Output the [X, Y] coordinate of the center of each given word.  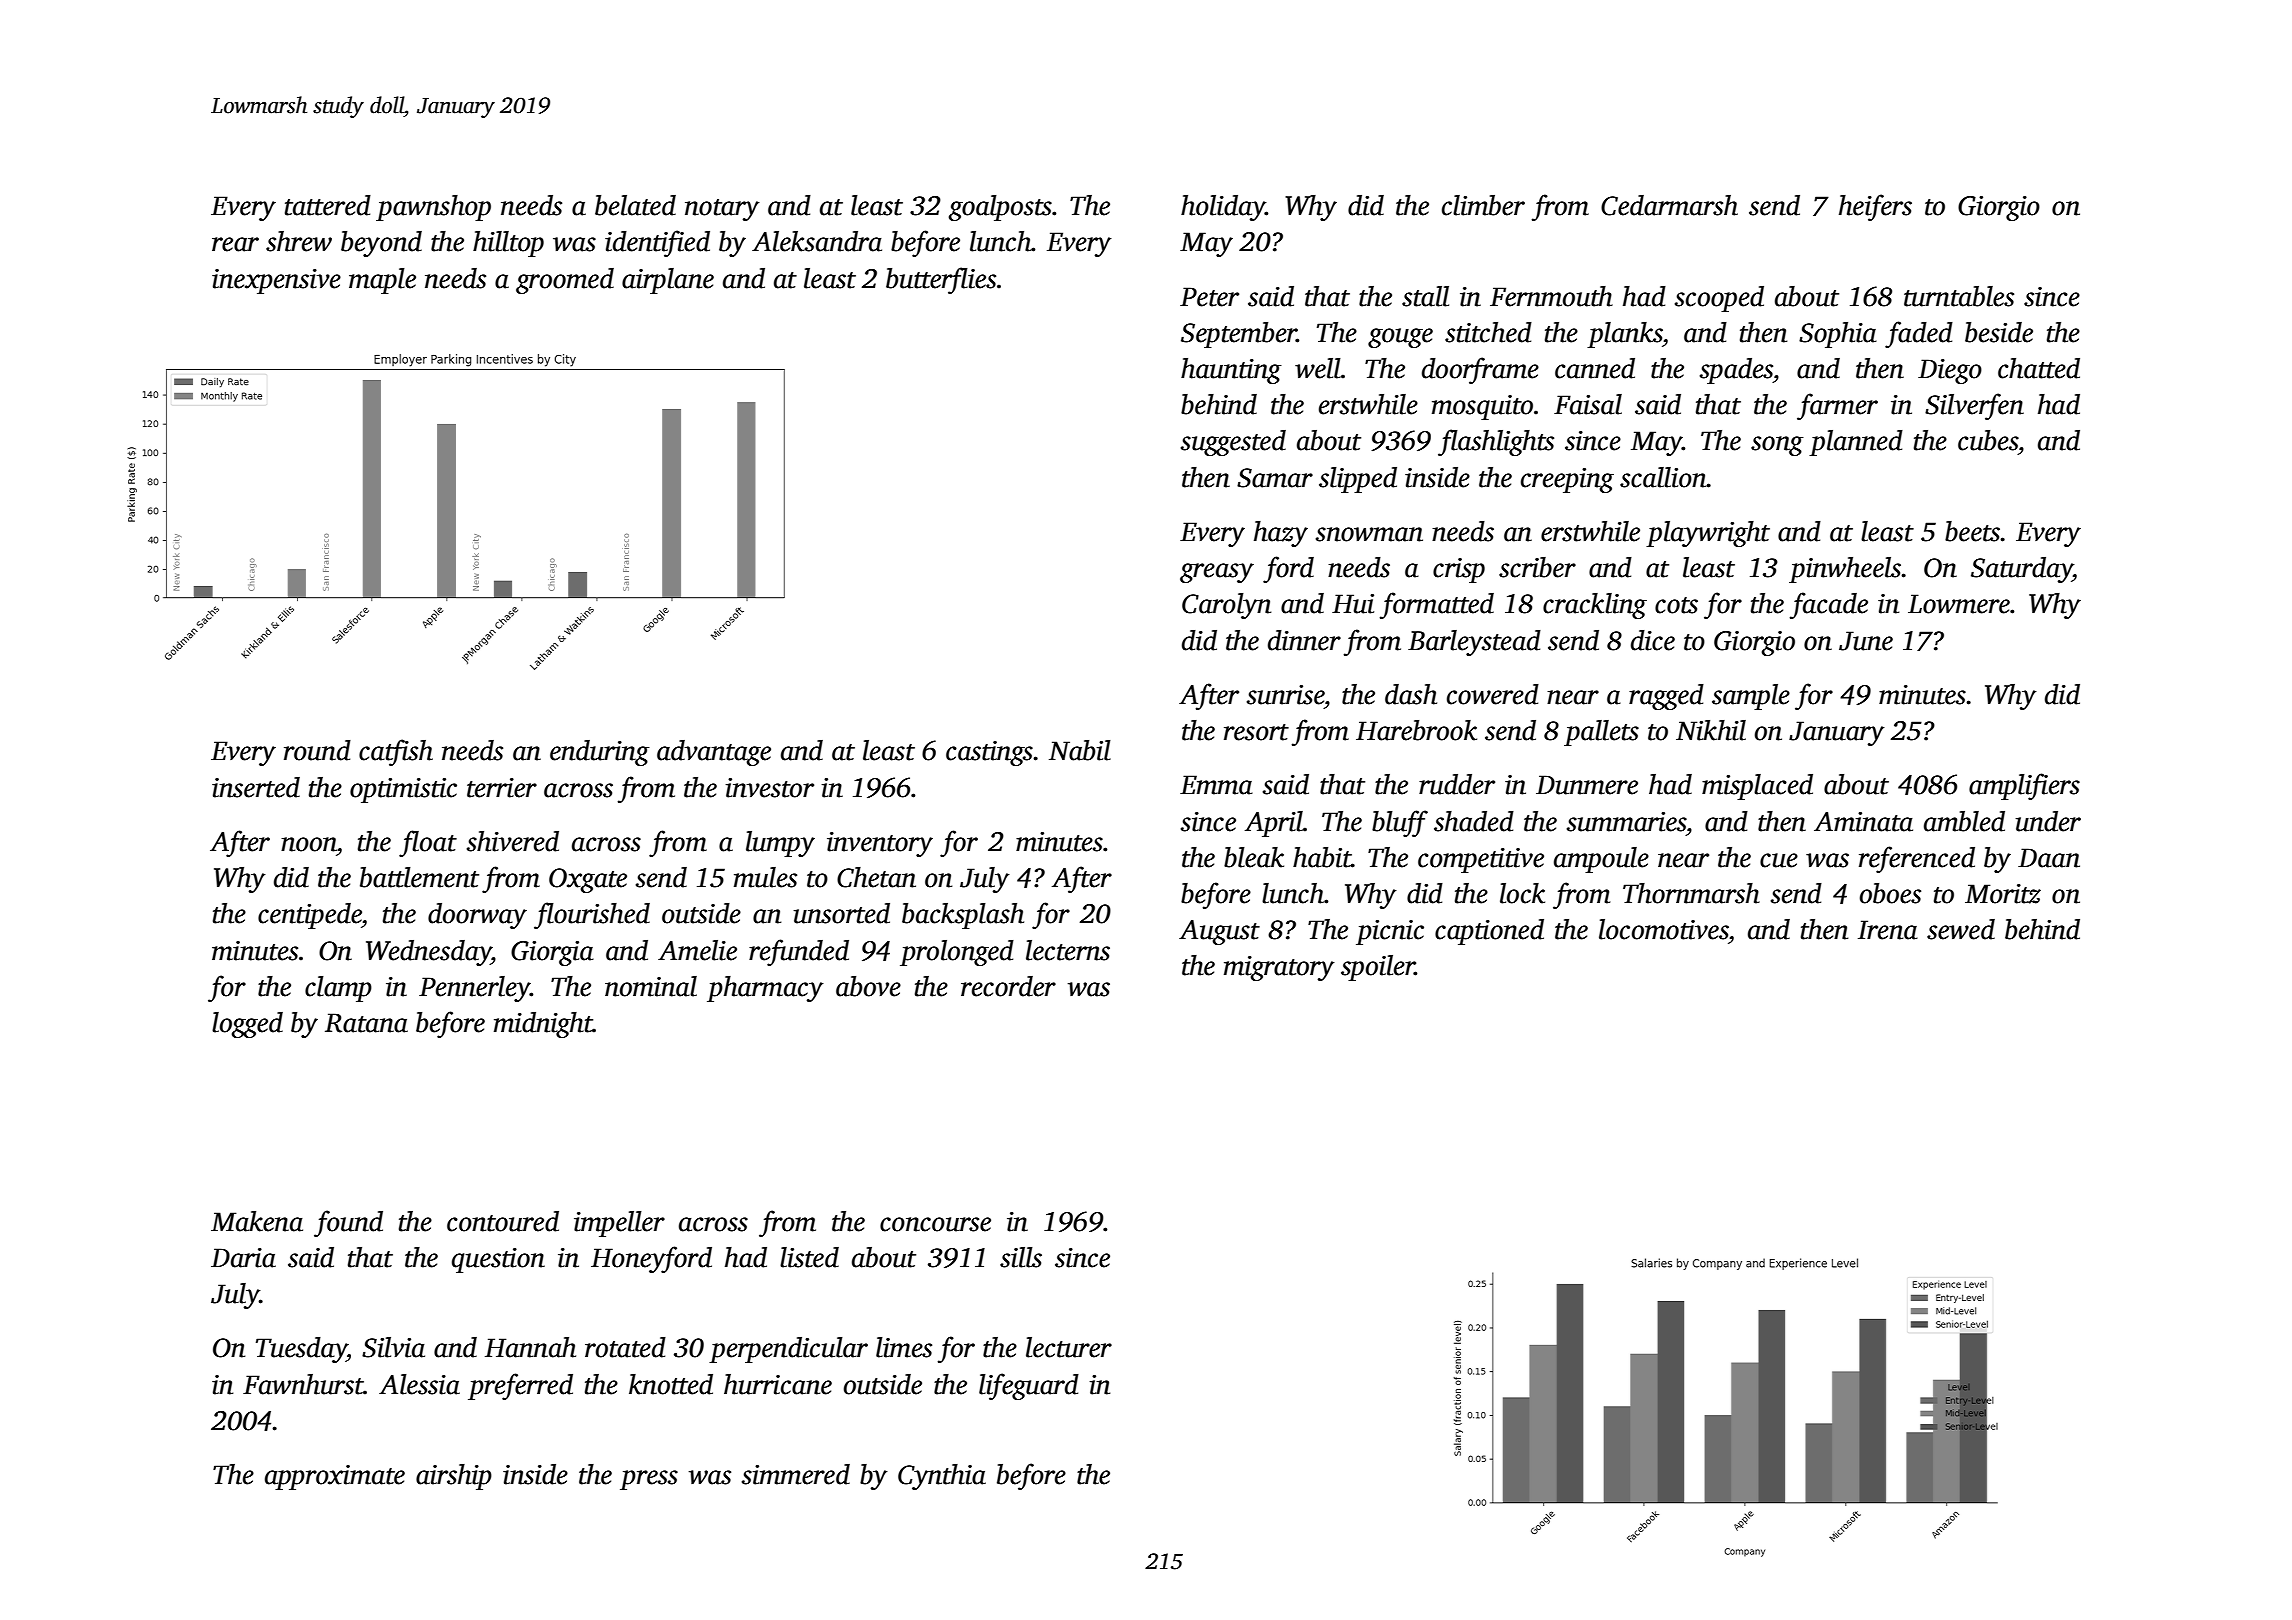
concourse [935, 1224]
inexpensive [276, 281]
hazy [1281, 534]
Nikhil [1711, 730]
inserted [256, 787]
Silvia [393, 1347]
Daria [243, 1258]
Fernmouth [1551, 296]
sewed [1961, 929]
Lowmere [1959, 604]
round [317, 750]
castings [989, 753]
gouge [1400, 338]
